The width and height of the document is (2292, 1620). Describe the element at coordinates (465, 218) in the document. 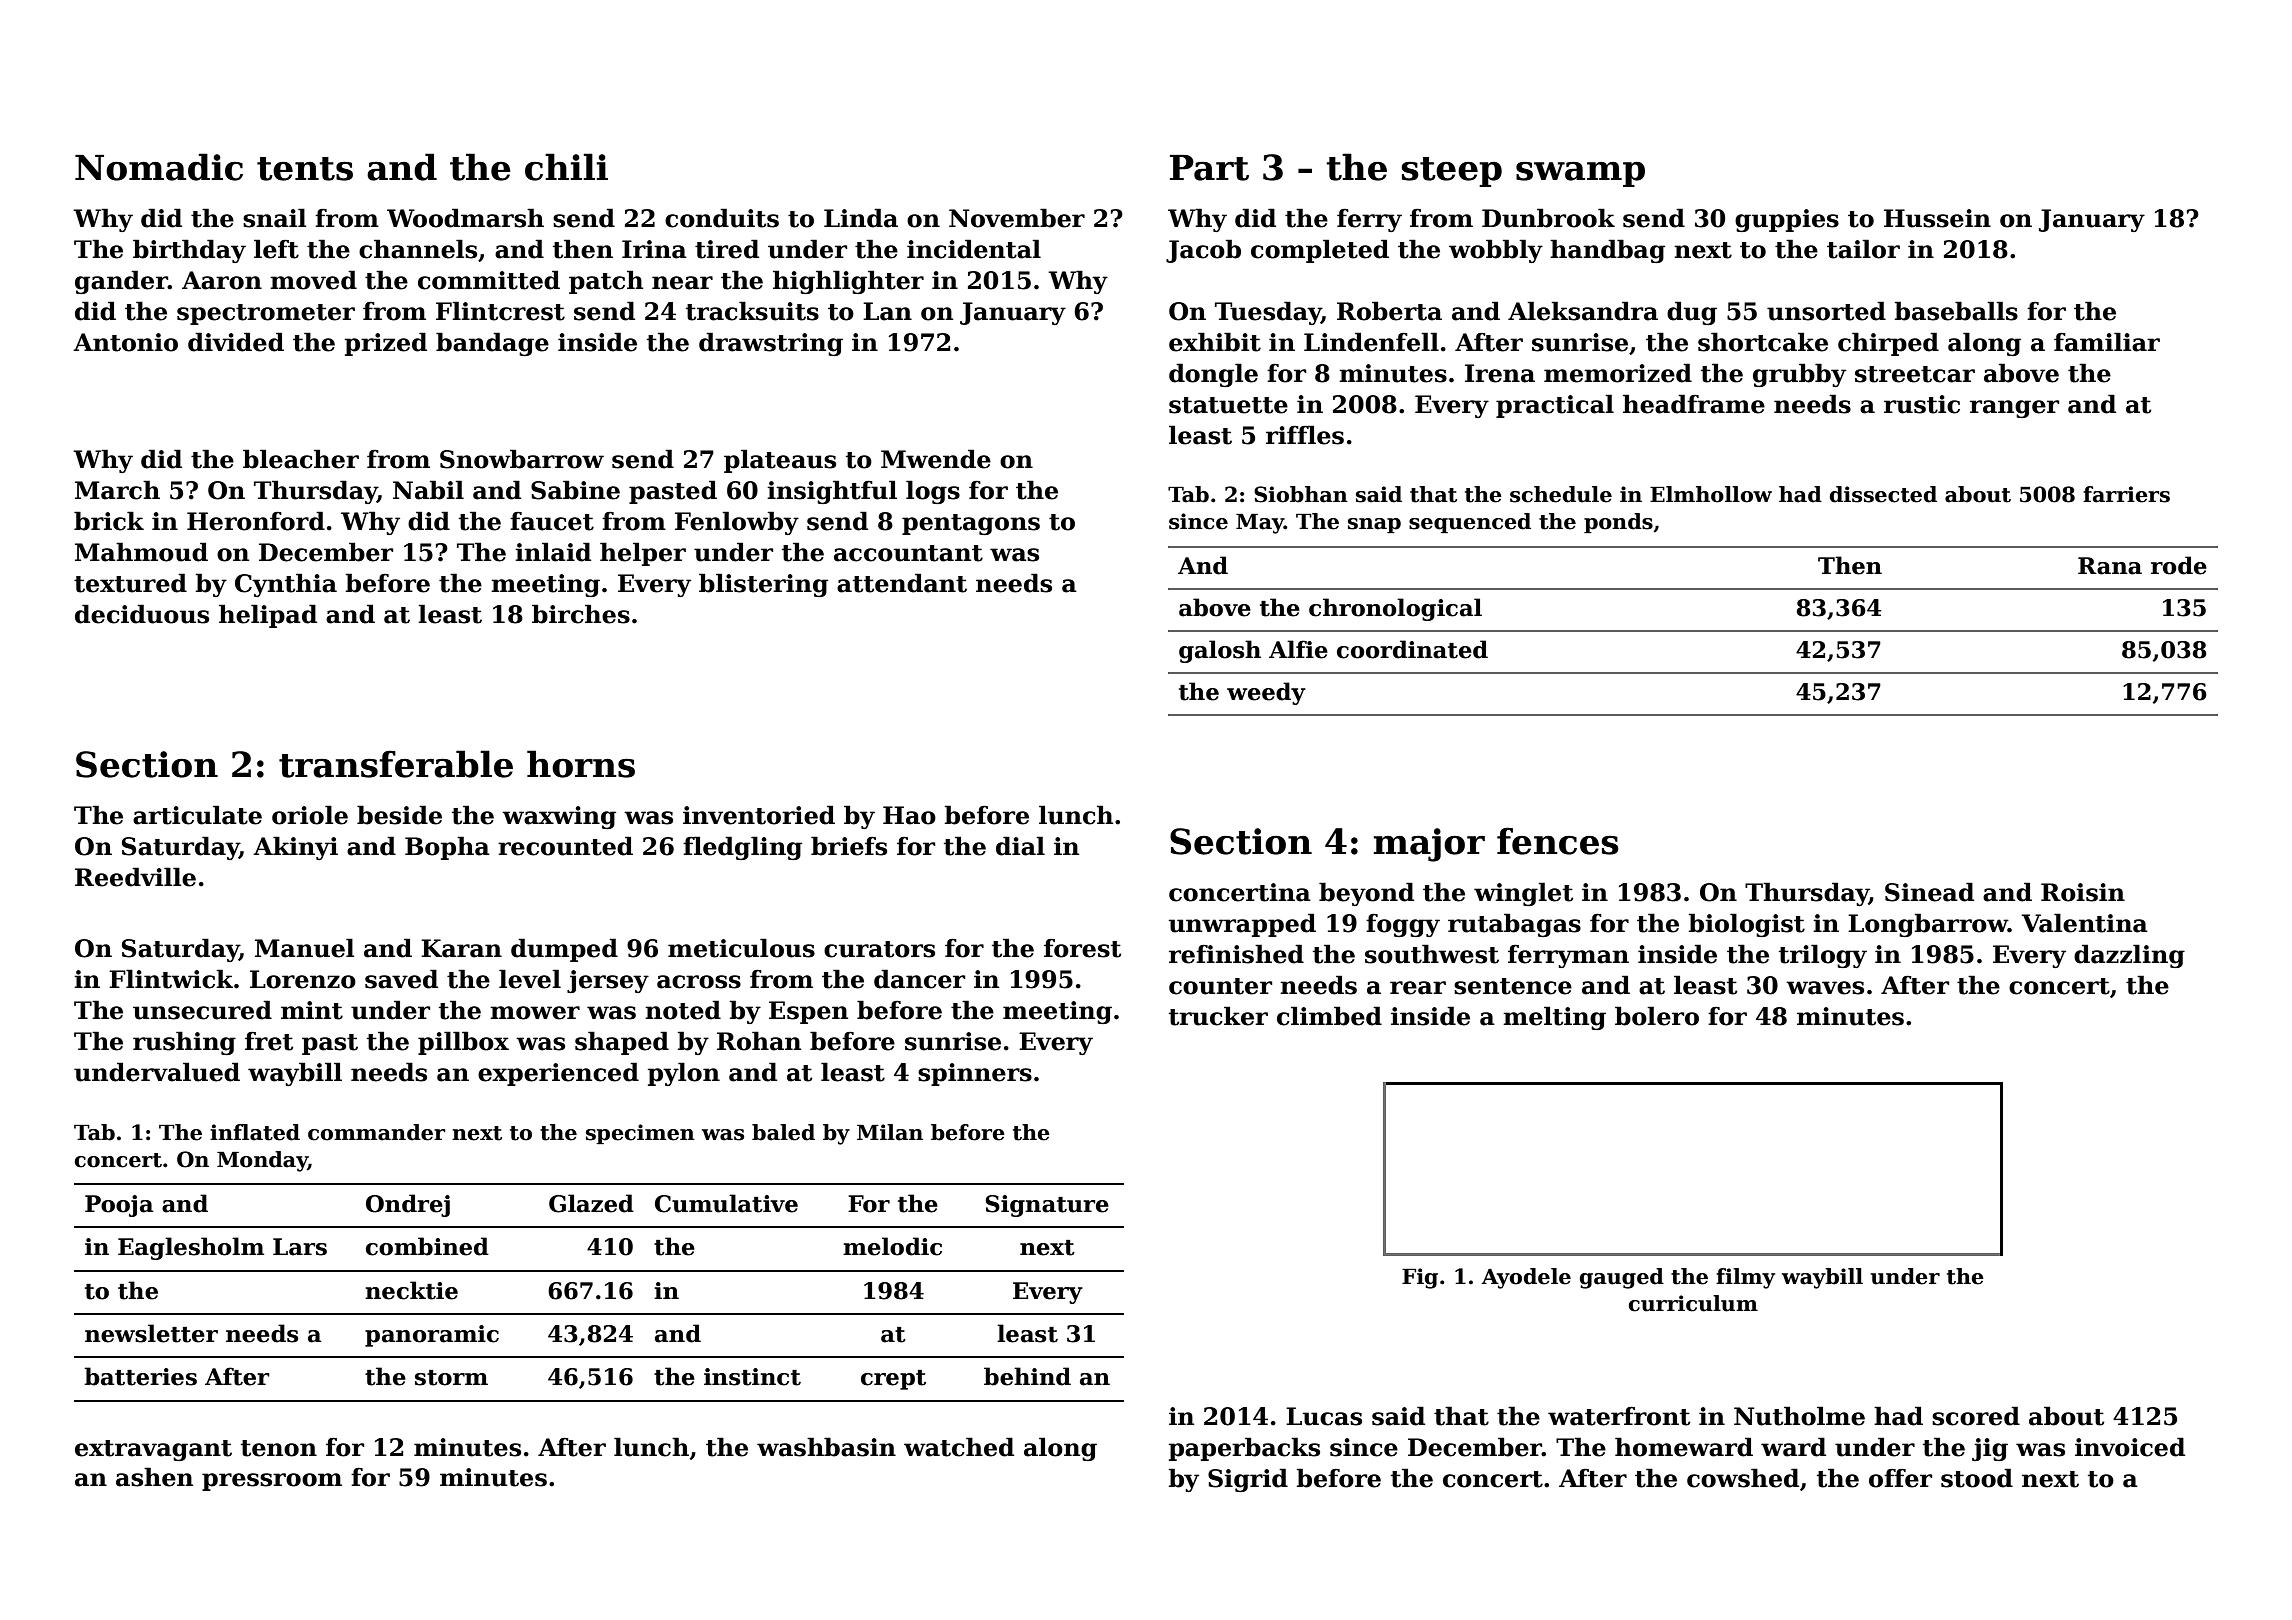

I see `Woodmarsh` at that location.
